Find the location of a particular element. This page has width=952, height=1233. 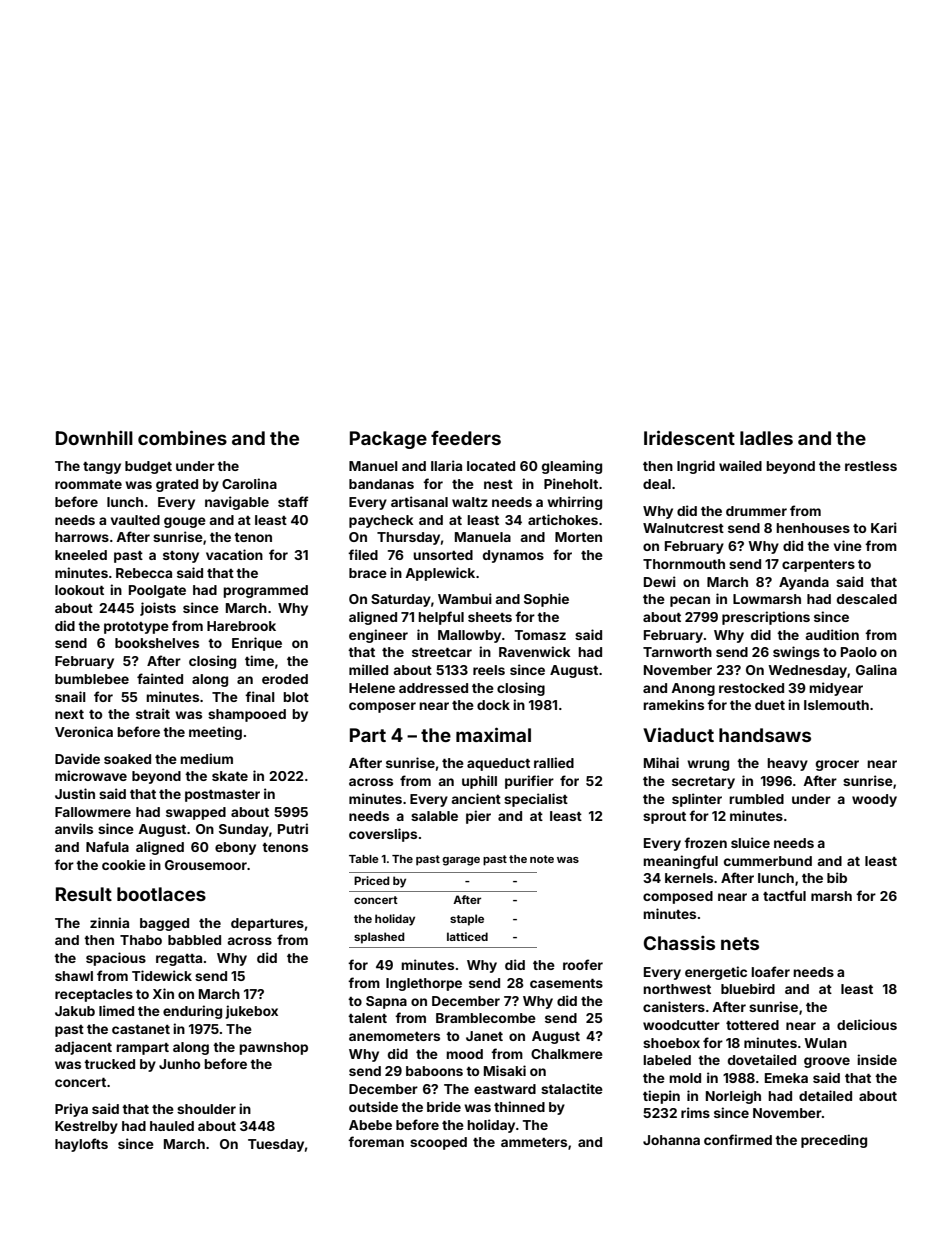

Priced is located at coordinates (372, 880).
